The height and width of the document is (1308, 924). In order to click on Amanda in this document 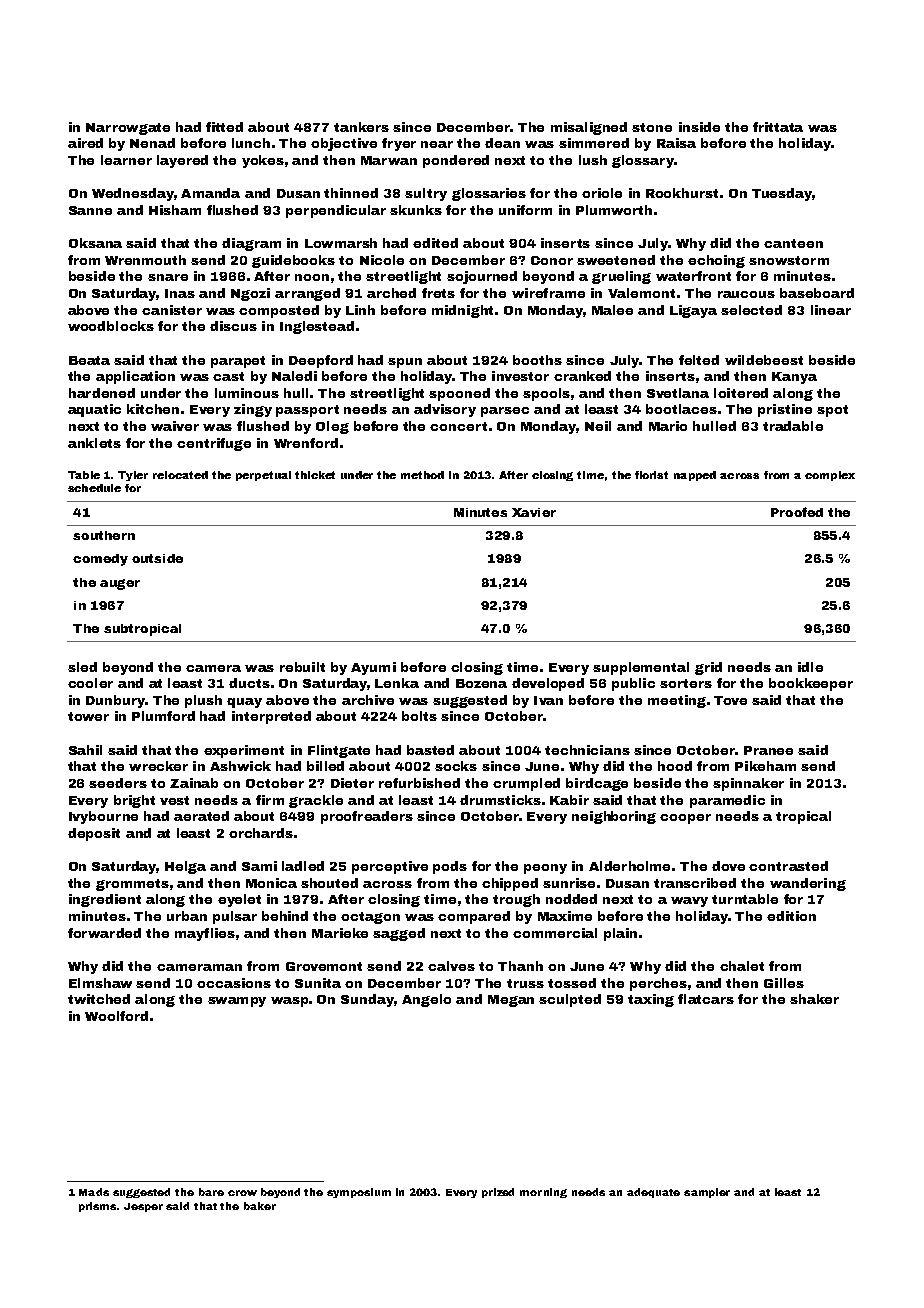, I will do `click(210, 193)`.
